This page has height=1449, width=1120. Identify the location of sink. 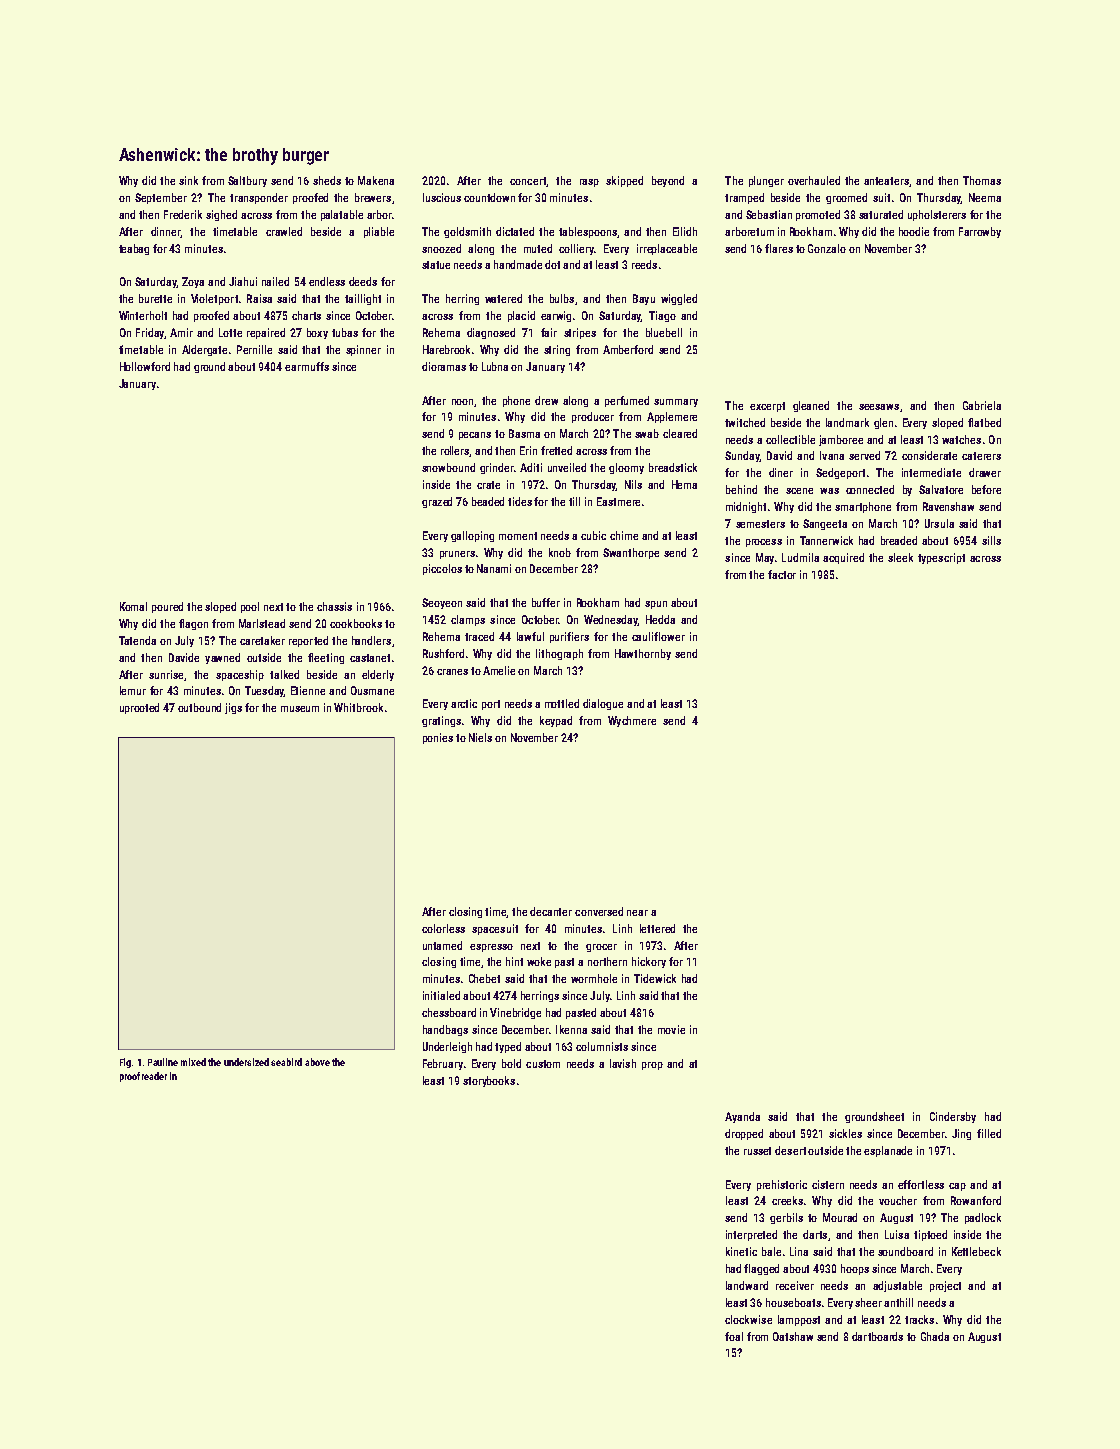
(188, 180).
